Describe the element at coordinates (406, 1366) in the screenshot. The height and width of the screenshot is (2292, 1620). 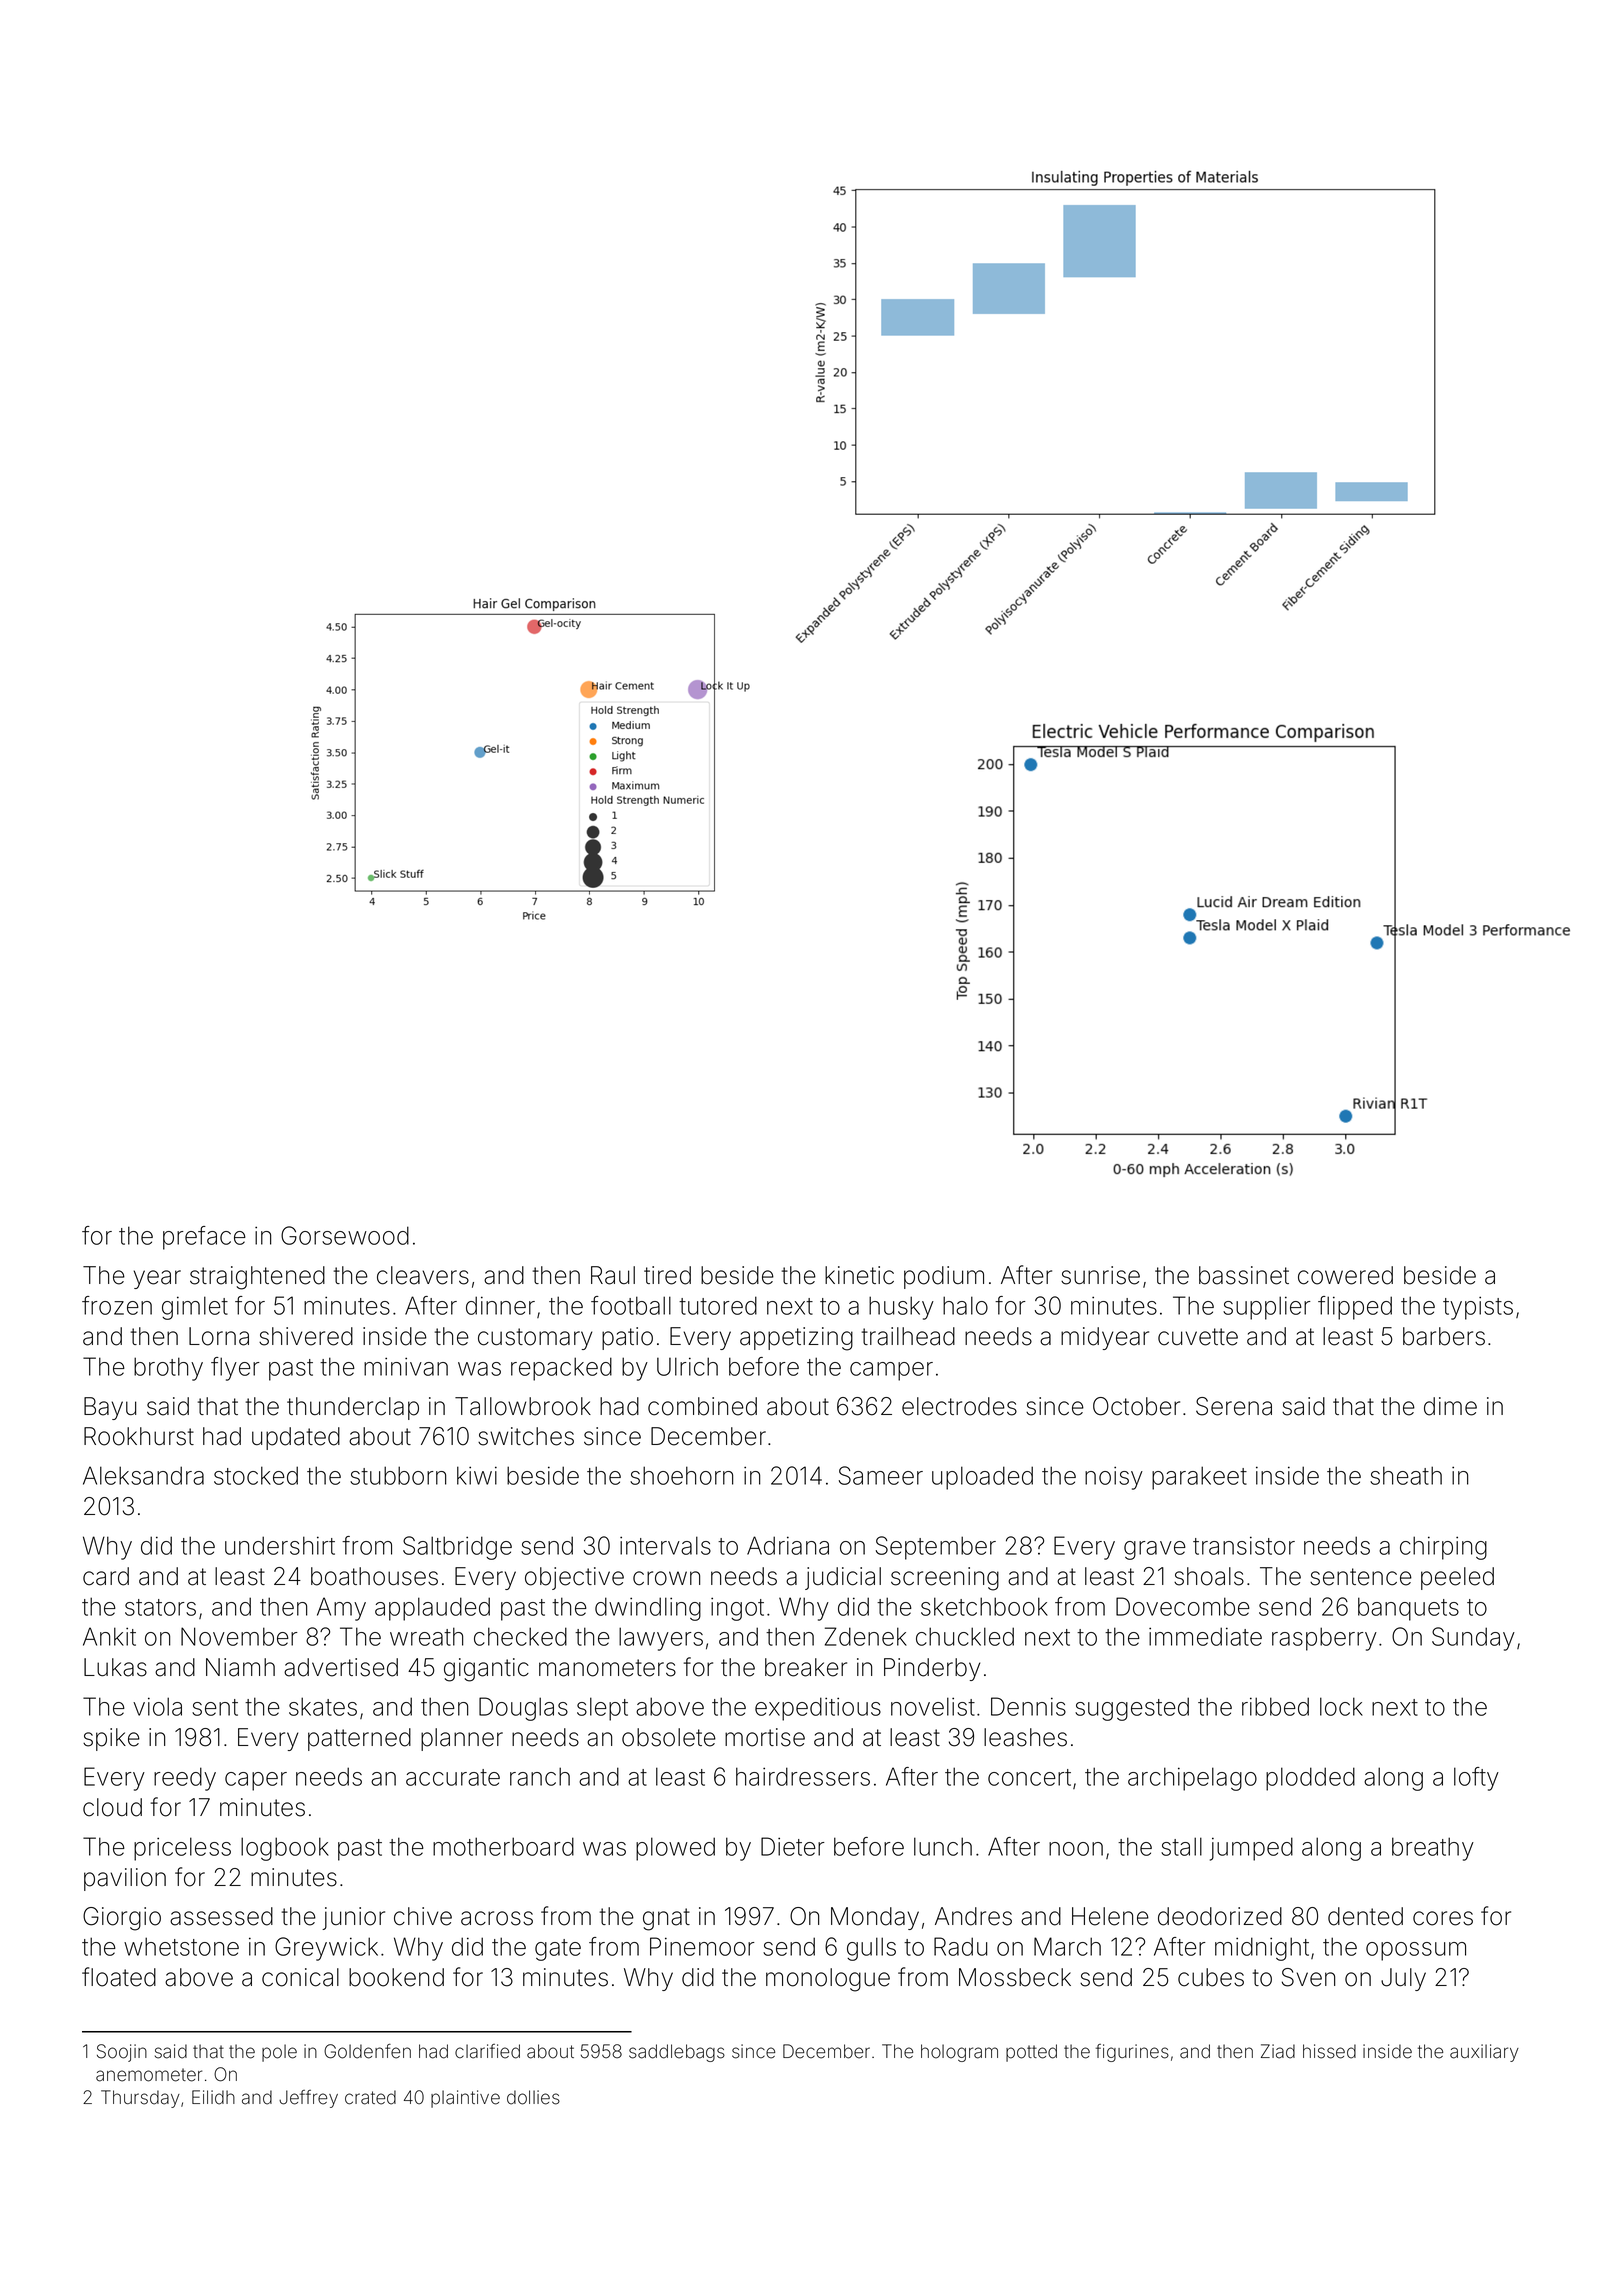
I see `minivan` at that location.
